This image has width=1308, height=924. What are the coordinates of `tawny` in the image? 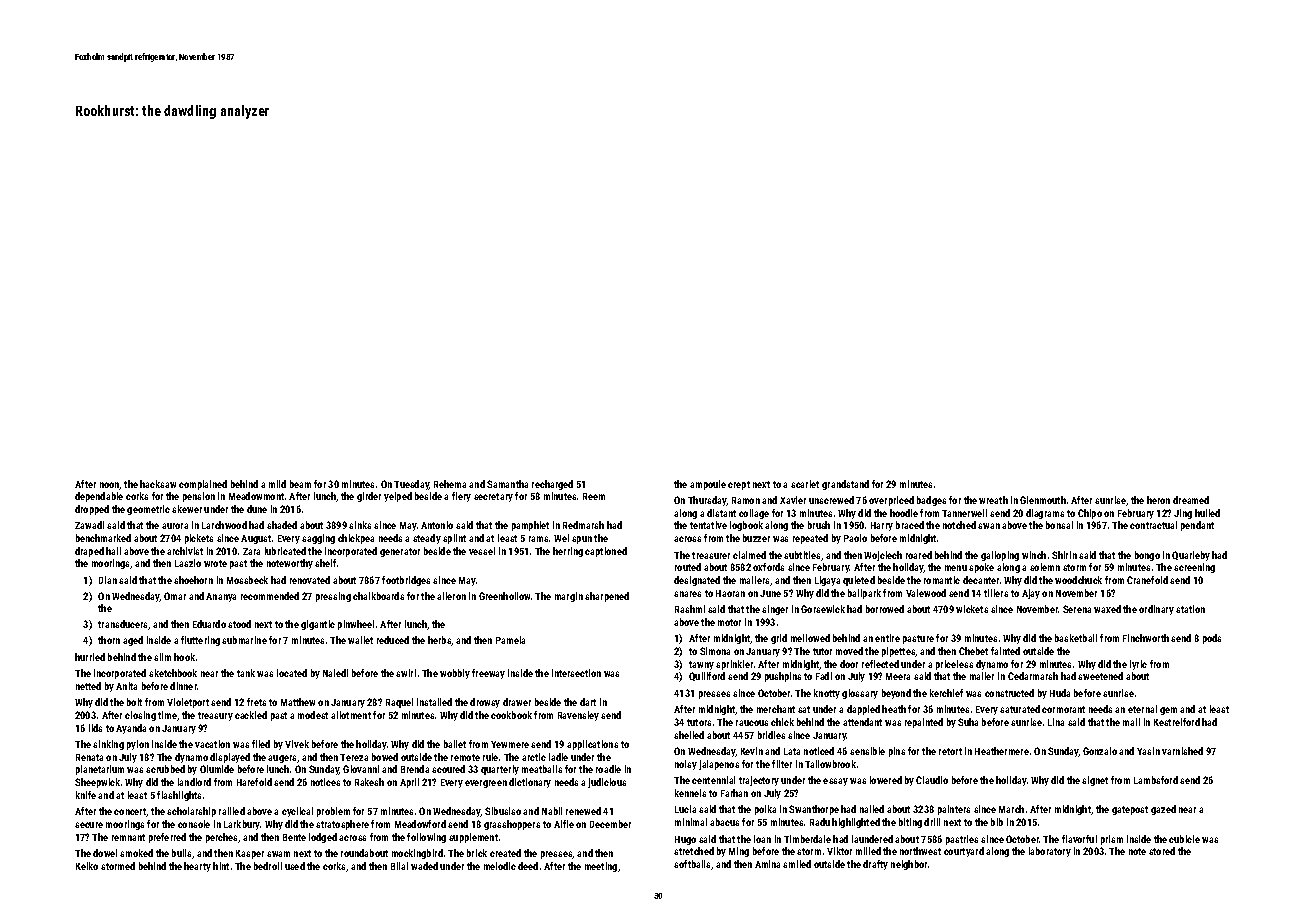 It's located at (701, 665).
